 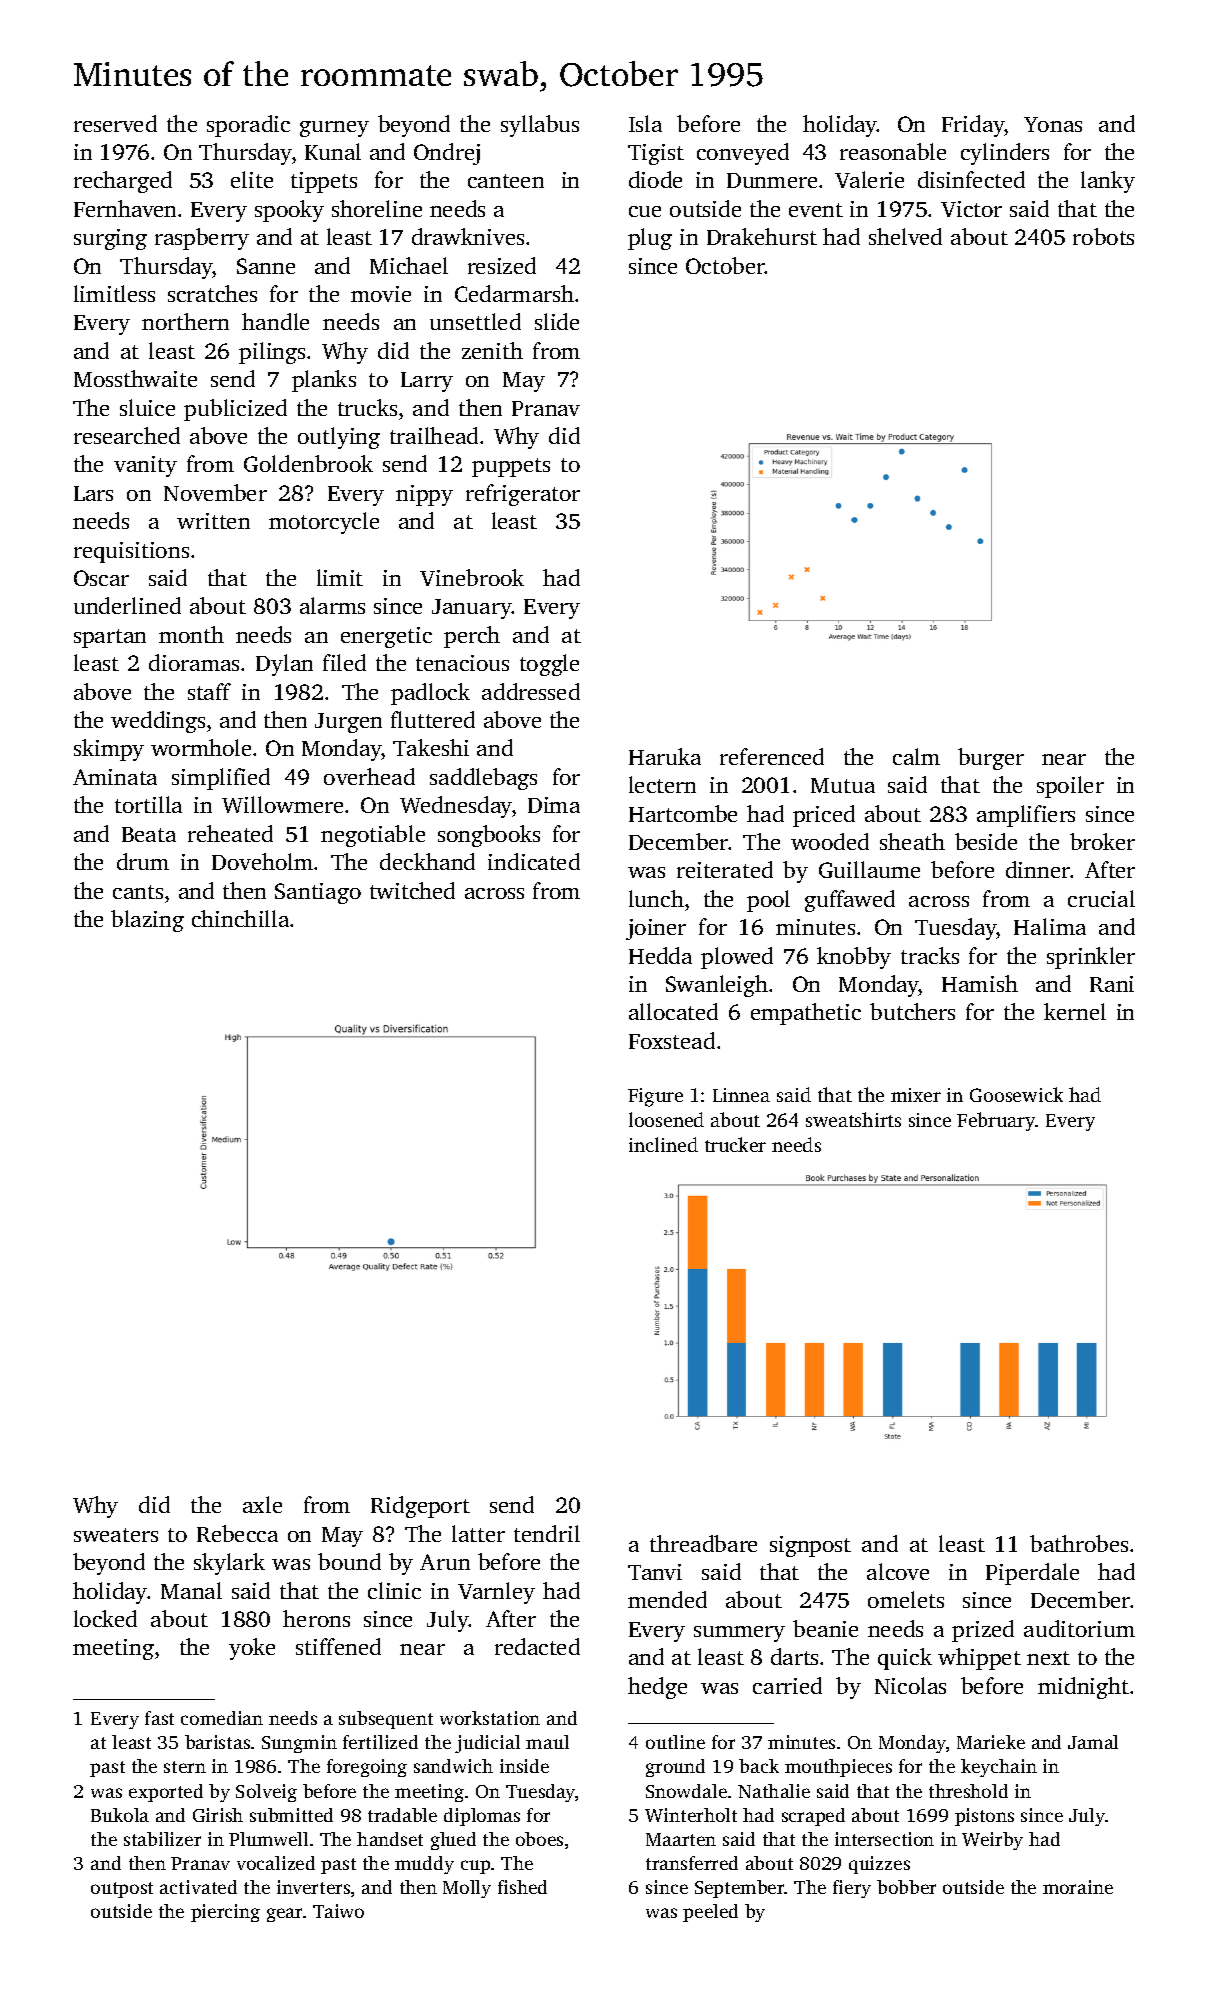 I want to click on sweaters, so click(x=116, y=1535).
